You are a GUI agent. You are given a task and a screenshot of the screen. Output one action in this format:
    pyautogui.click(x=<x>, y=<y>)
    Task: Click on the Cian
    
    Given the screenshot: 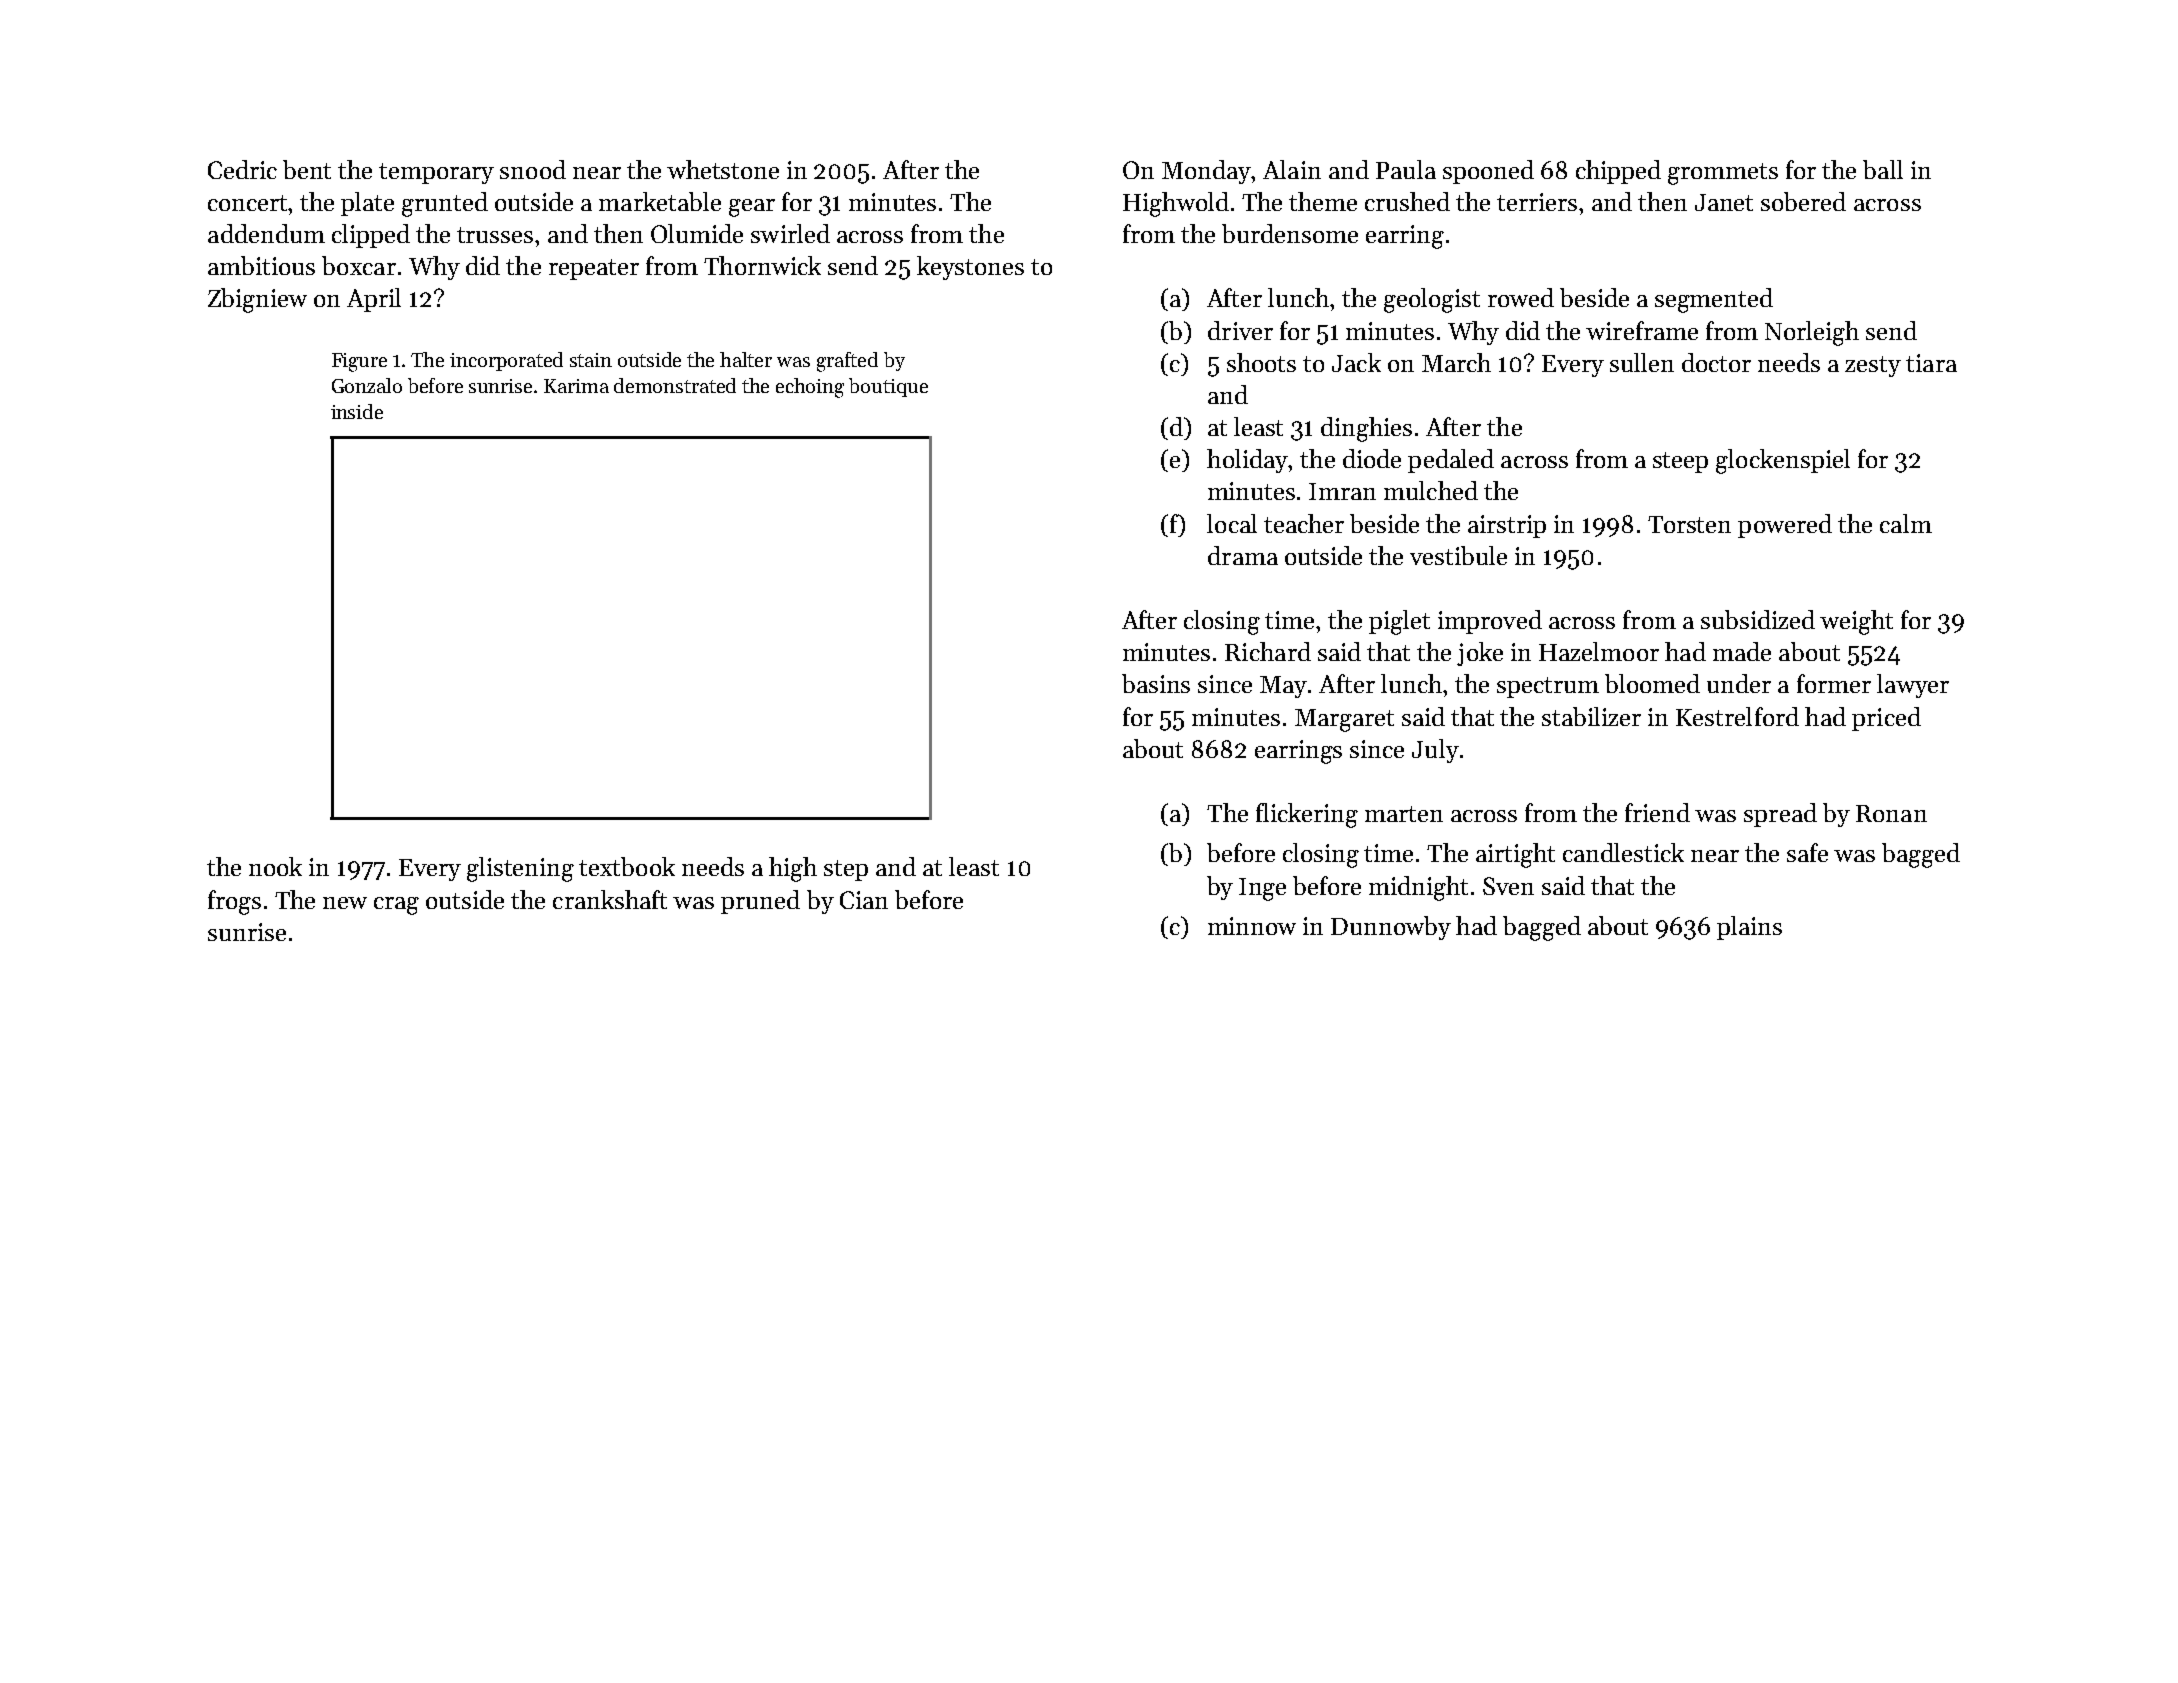 What is the action you would take?
    pyautogui.click(x=864, y=900)
